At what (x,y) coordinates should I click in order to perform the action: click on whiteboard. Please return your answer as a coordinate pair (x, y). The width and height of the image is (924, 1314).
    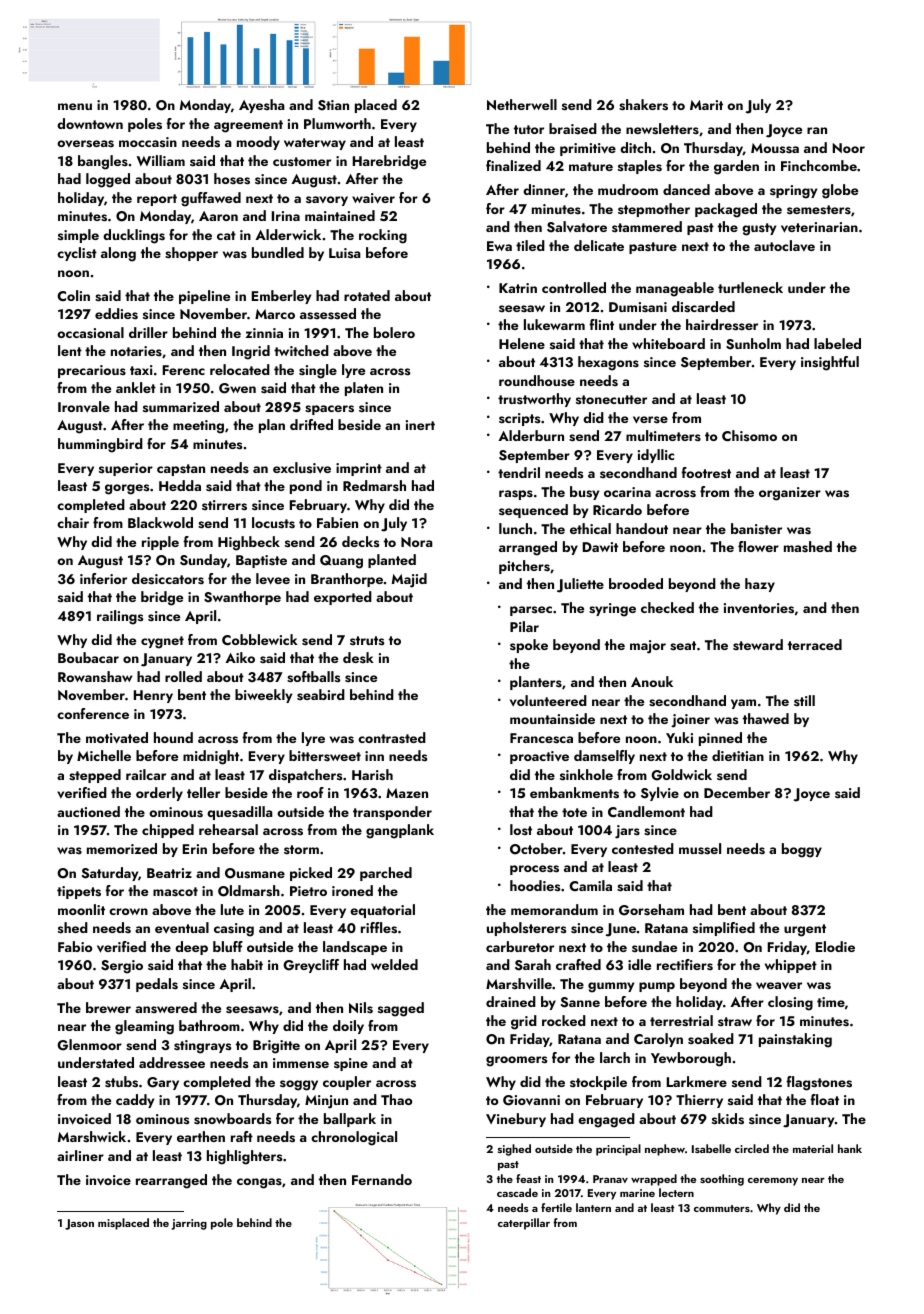
    Looking at the image, I should click on (668, 343).
